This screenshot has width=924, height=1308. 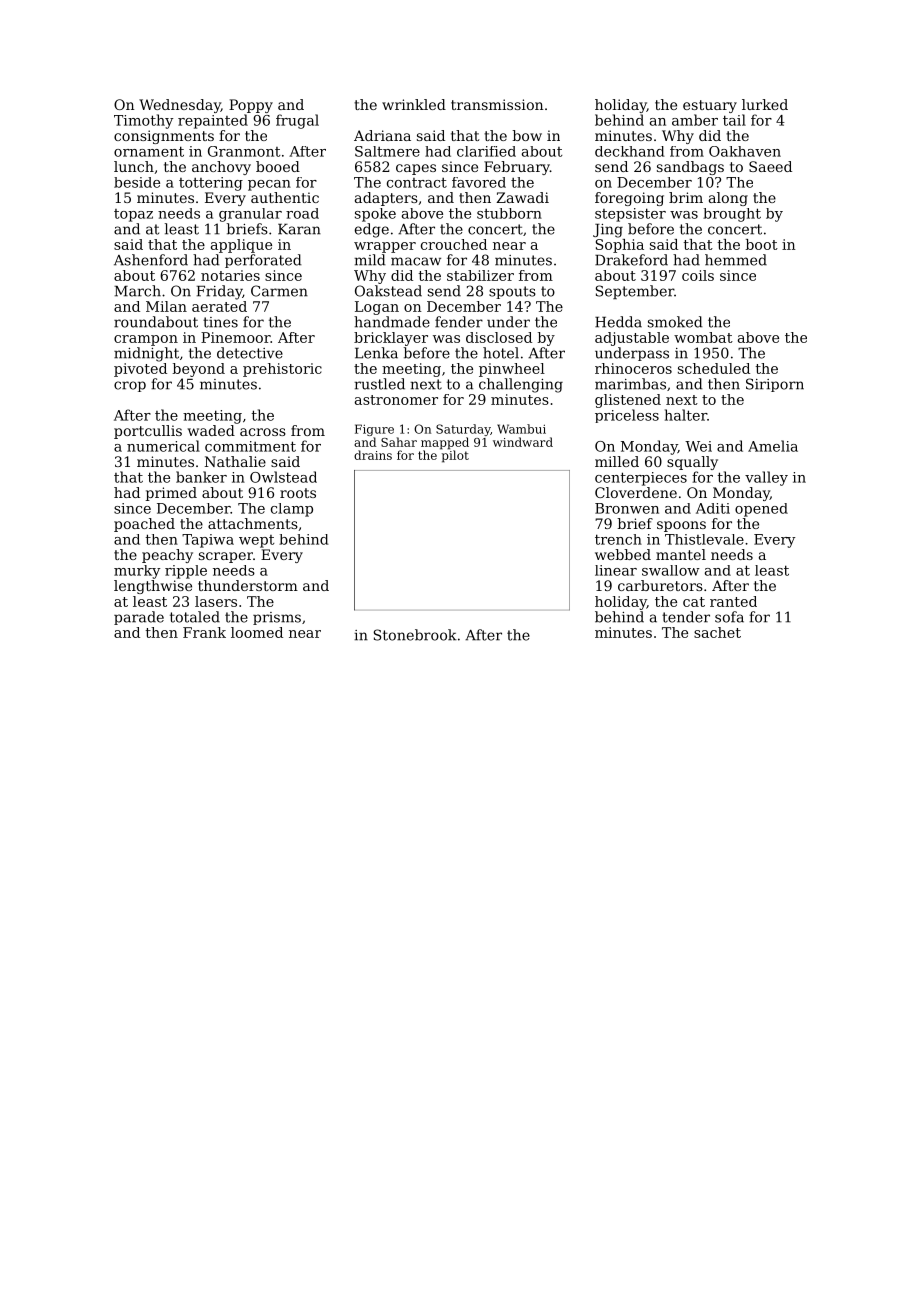 I want to click on banker, so click(x=201, y=477).
